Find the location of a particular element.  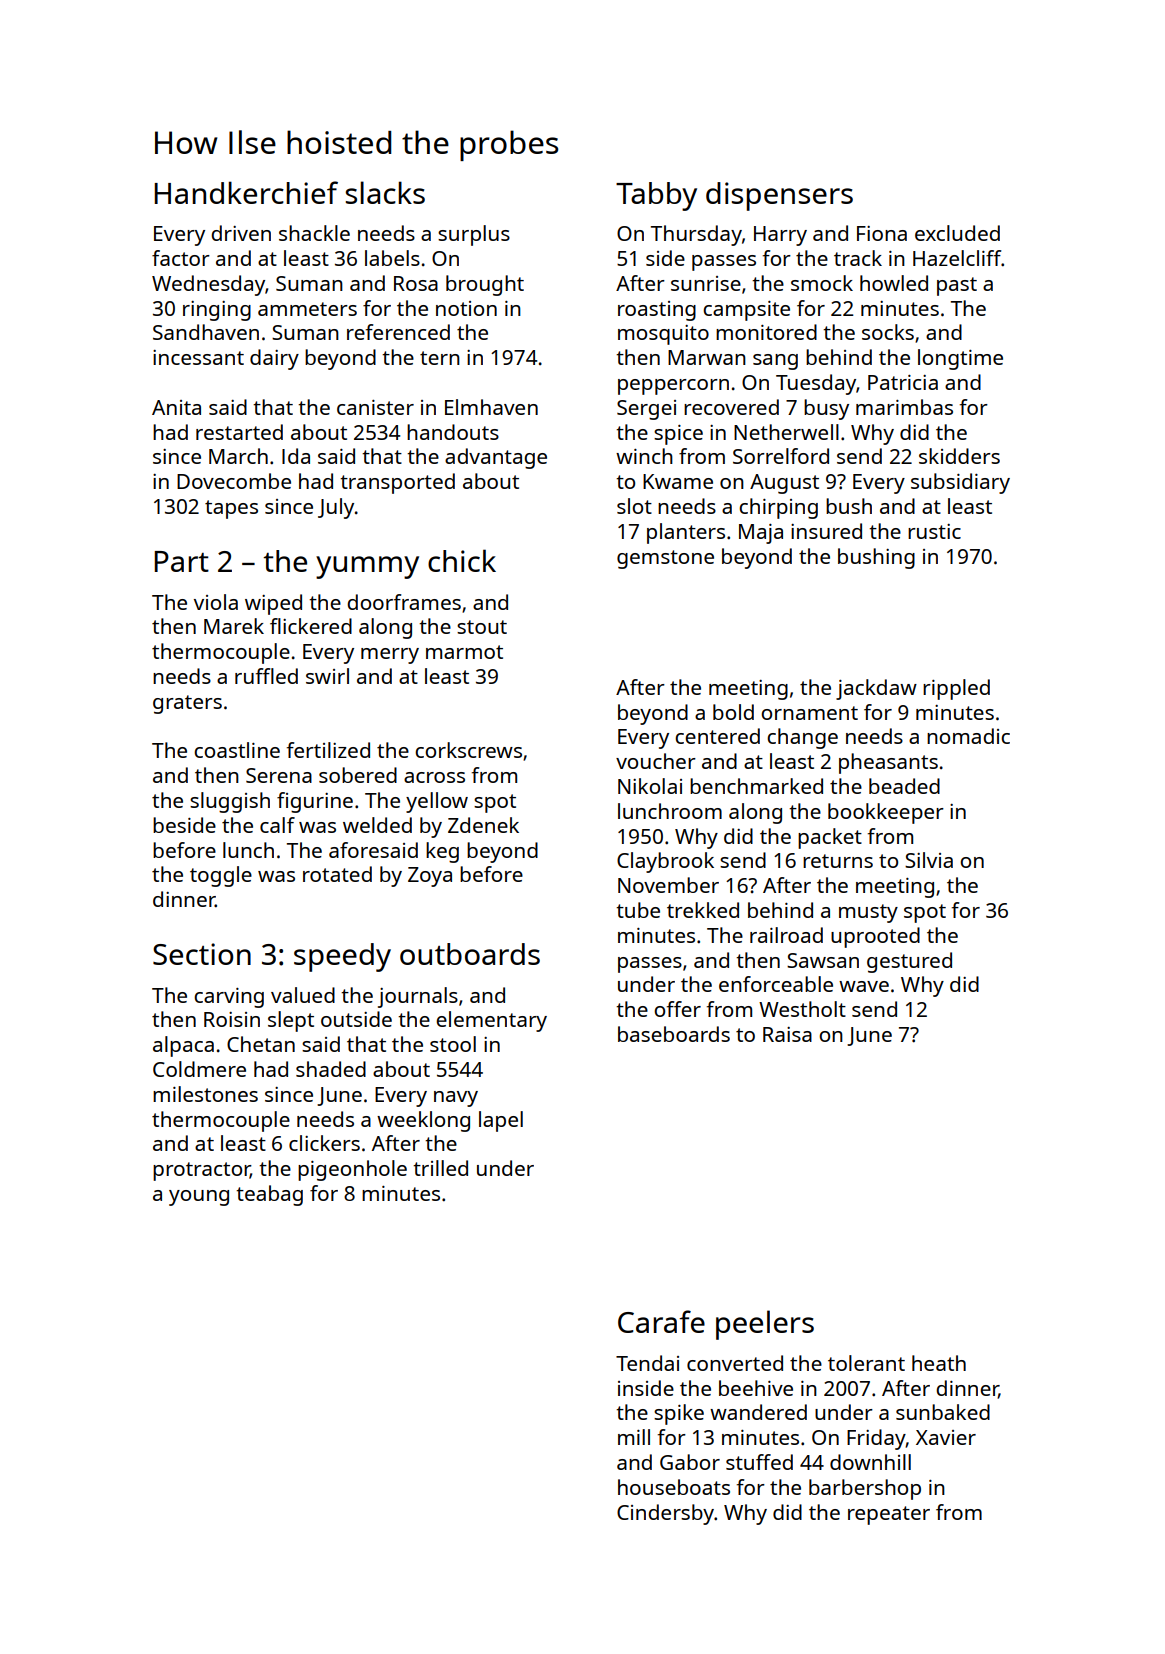

baseboards is located at coordinates (674, 1034).
